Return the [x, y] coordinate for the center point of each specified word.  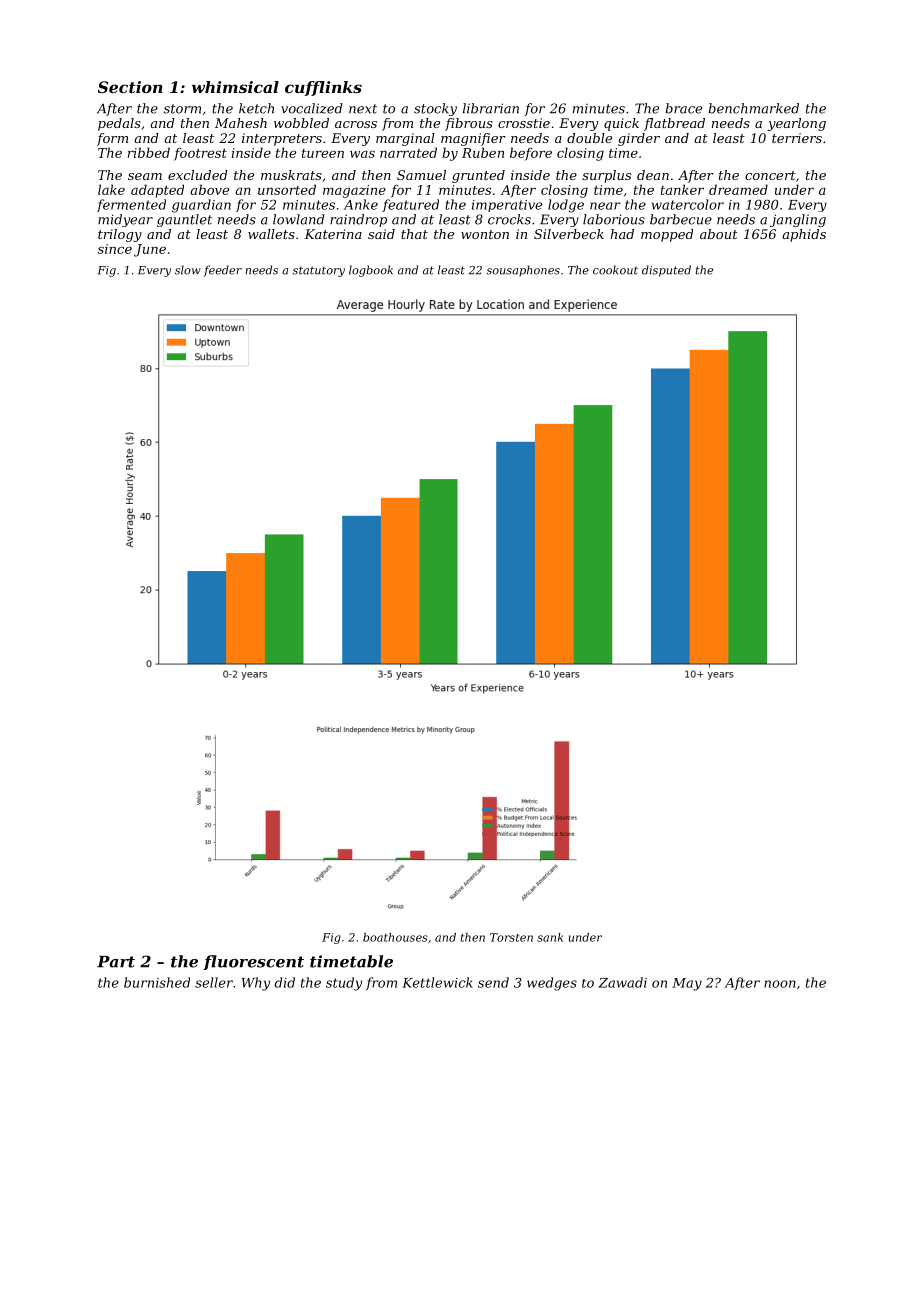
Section [130, 87]
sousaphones [523, 271]
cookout [615, 270]
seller [214, 982]
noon [780, 984]
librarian [491, 108]
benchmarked [753, 108]
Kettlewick [437, 982]
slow [188, 270]
